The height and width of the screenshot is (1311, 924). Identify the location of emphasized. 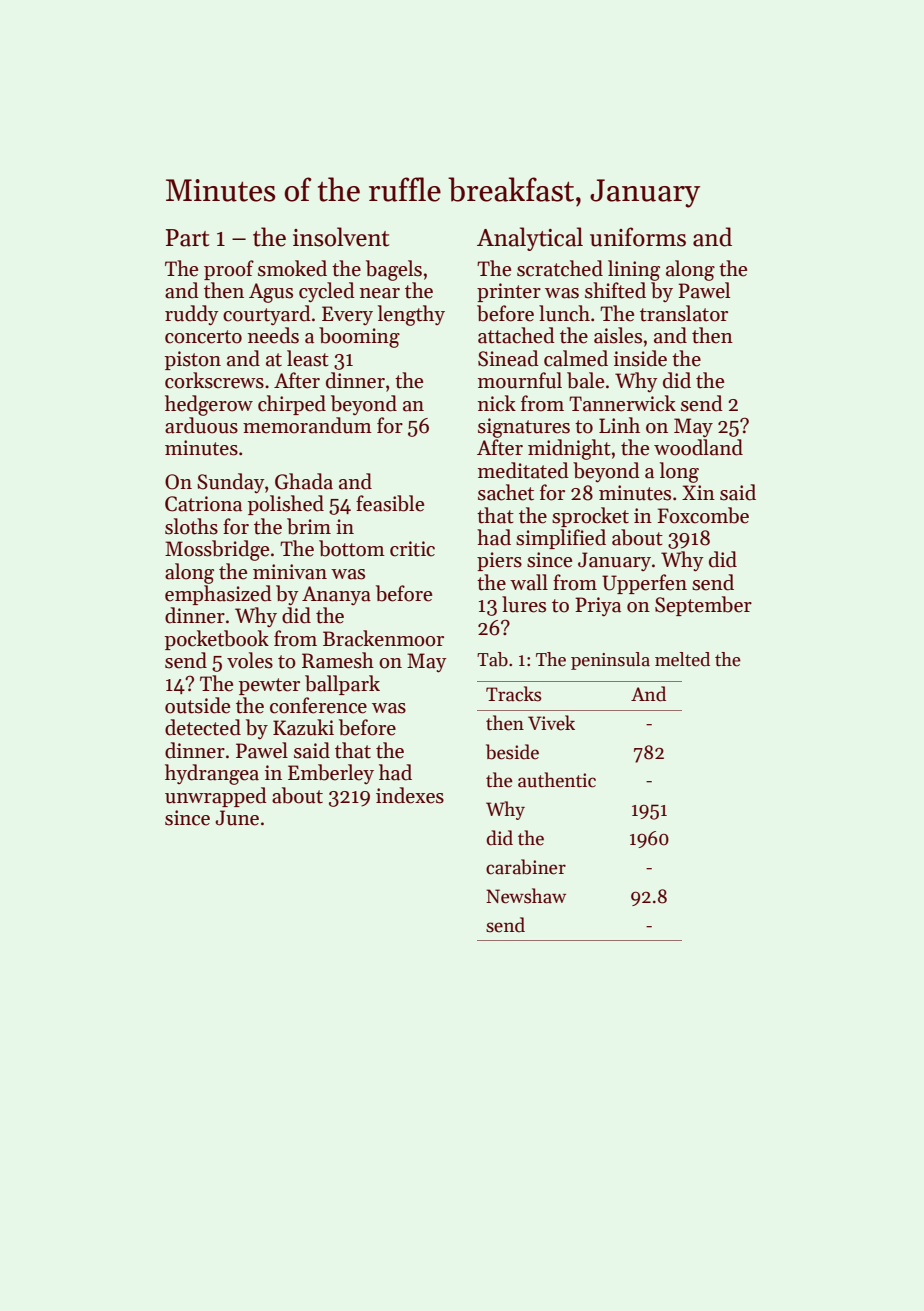
(218, 595).
